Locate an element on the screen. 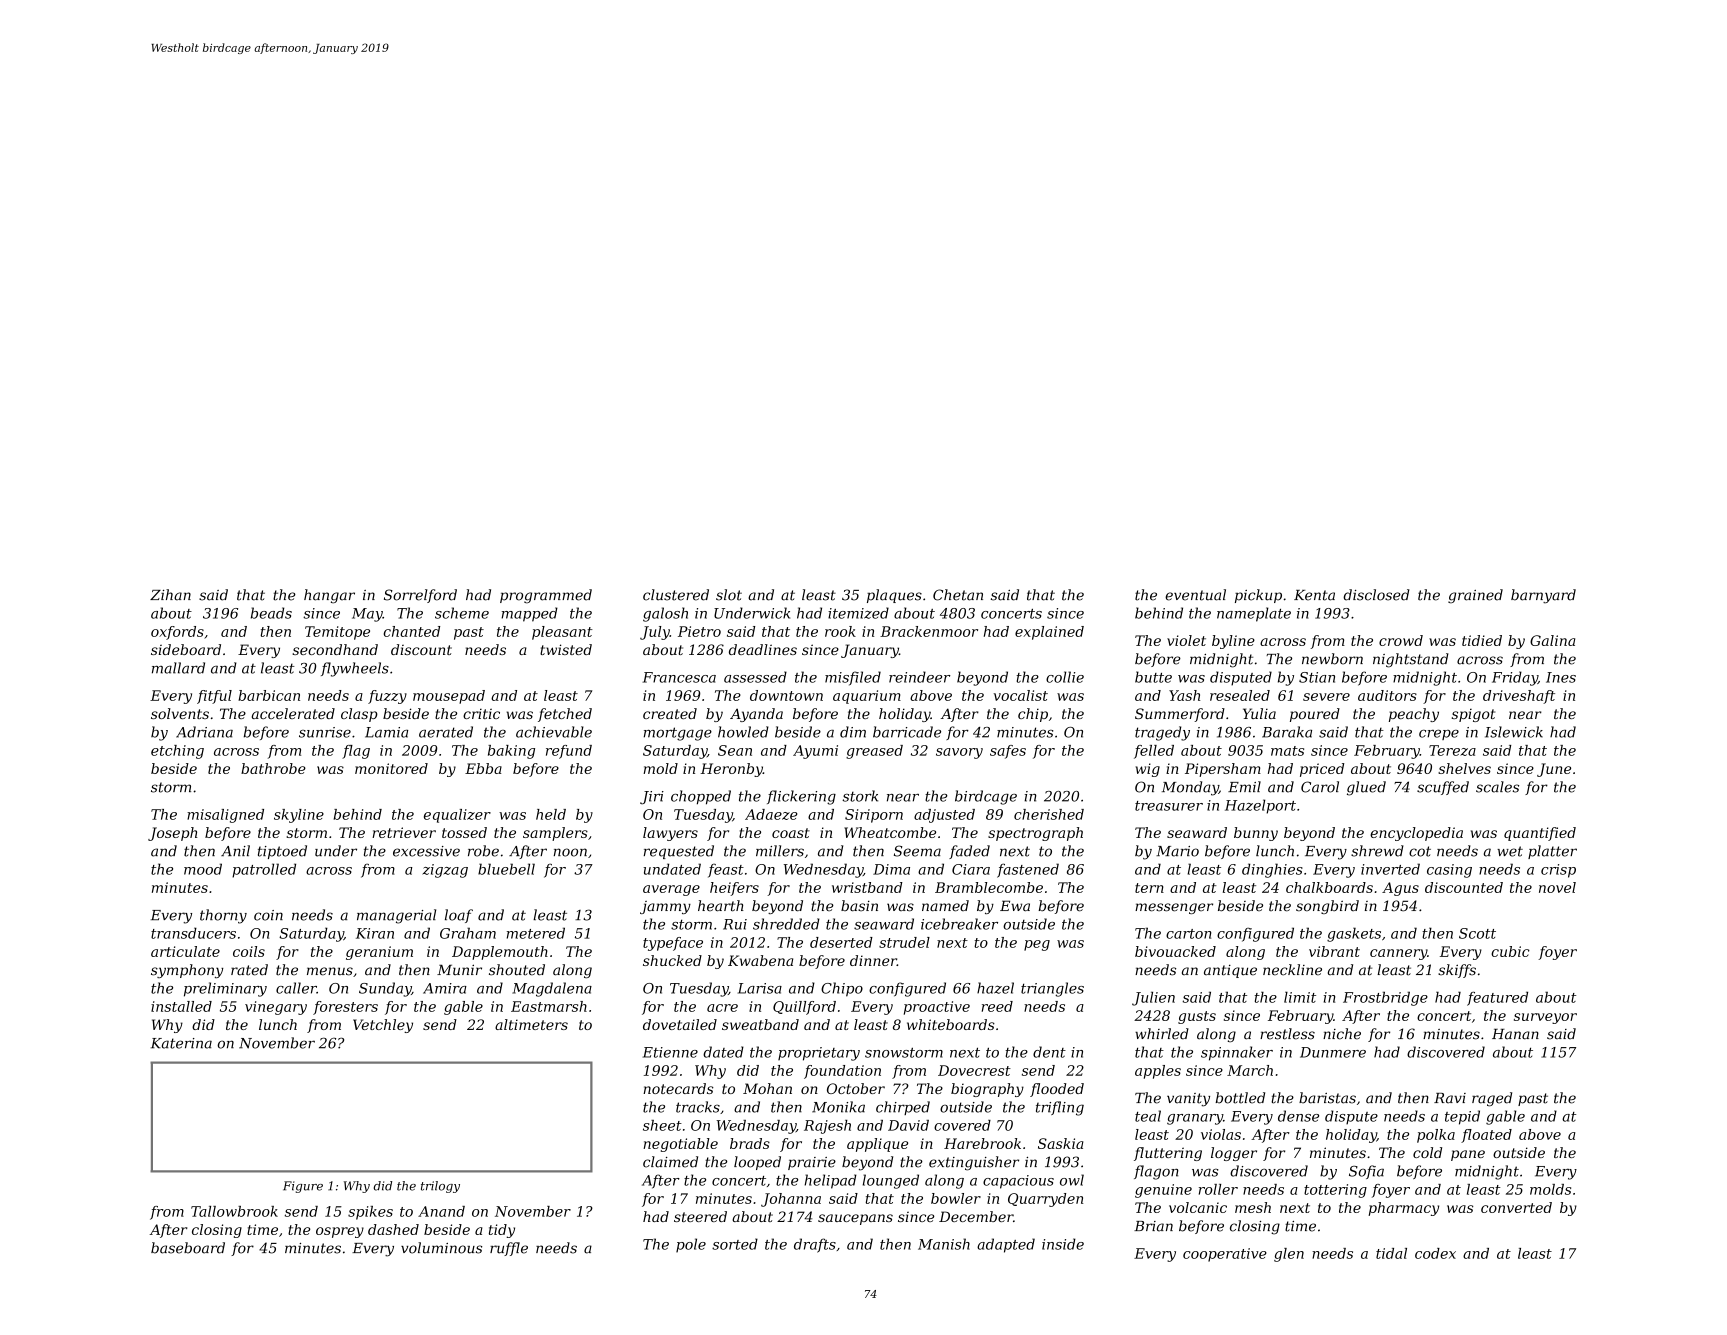  mapped is located at coordinates (529, 614).
